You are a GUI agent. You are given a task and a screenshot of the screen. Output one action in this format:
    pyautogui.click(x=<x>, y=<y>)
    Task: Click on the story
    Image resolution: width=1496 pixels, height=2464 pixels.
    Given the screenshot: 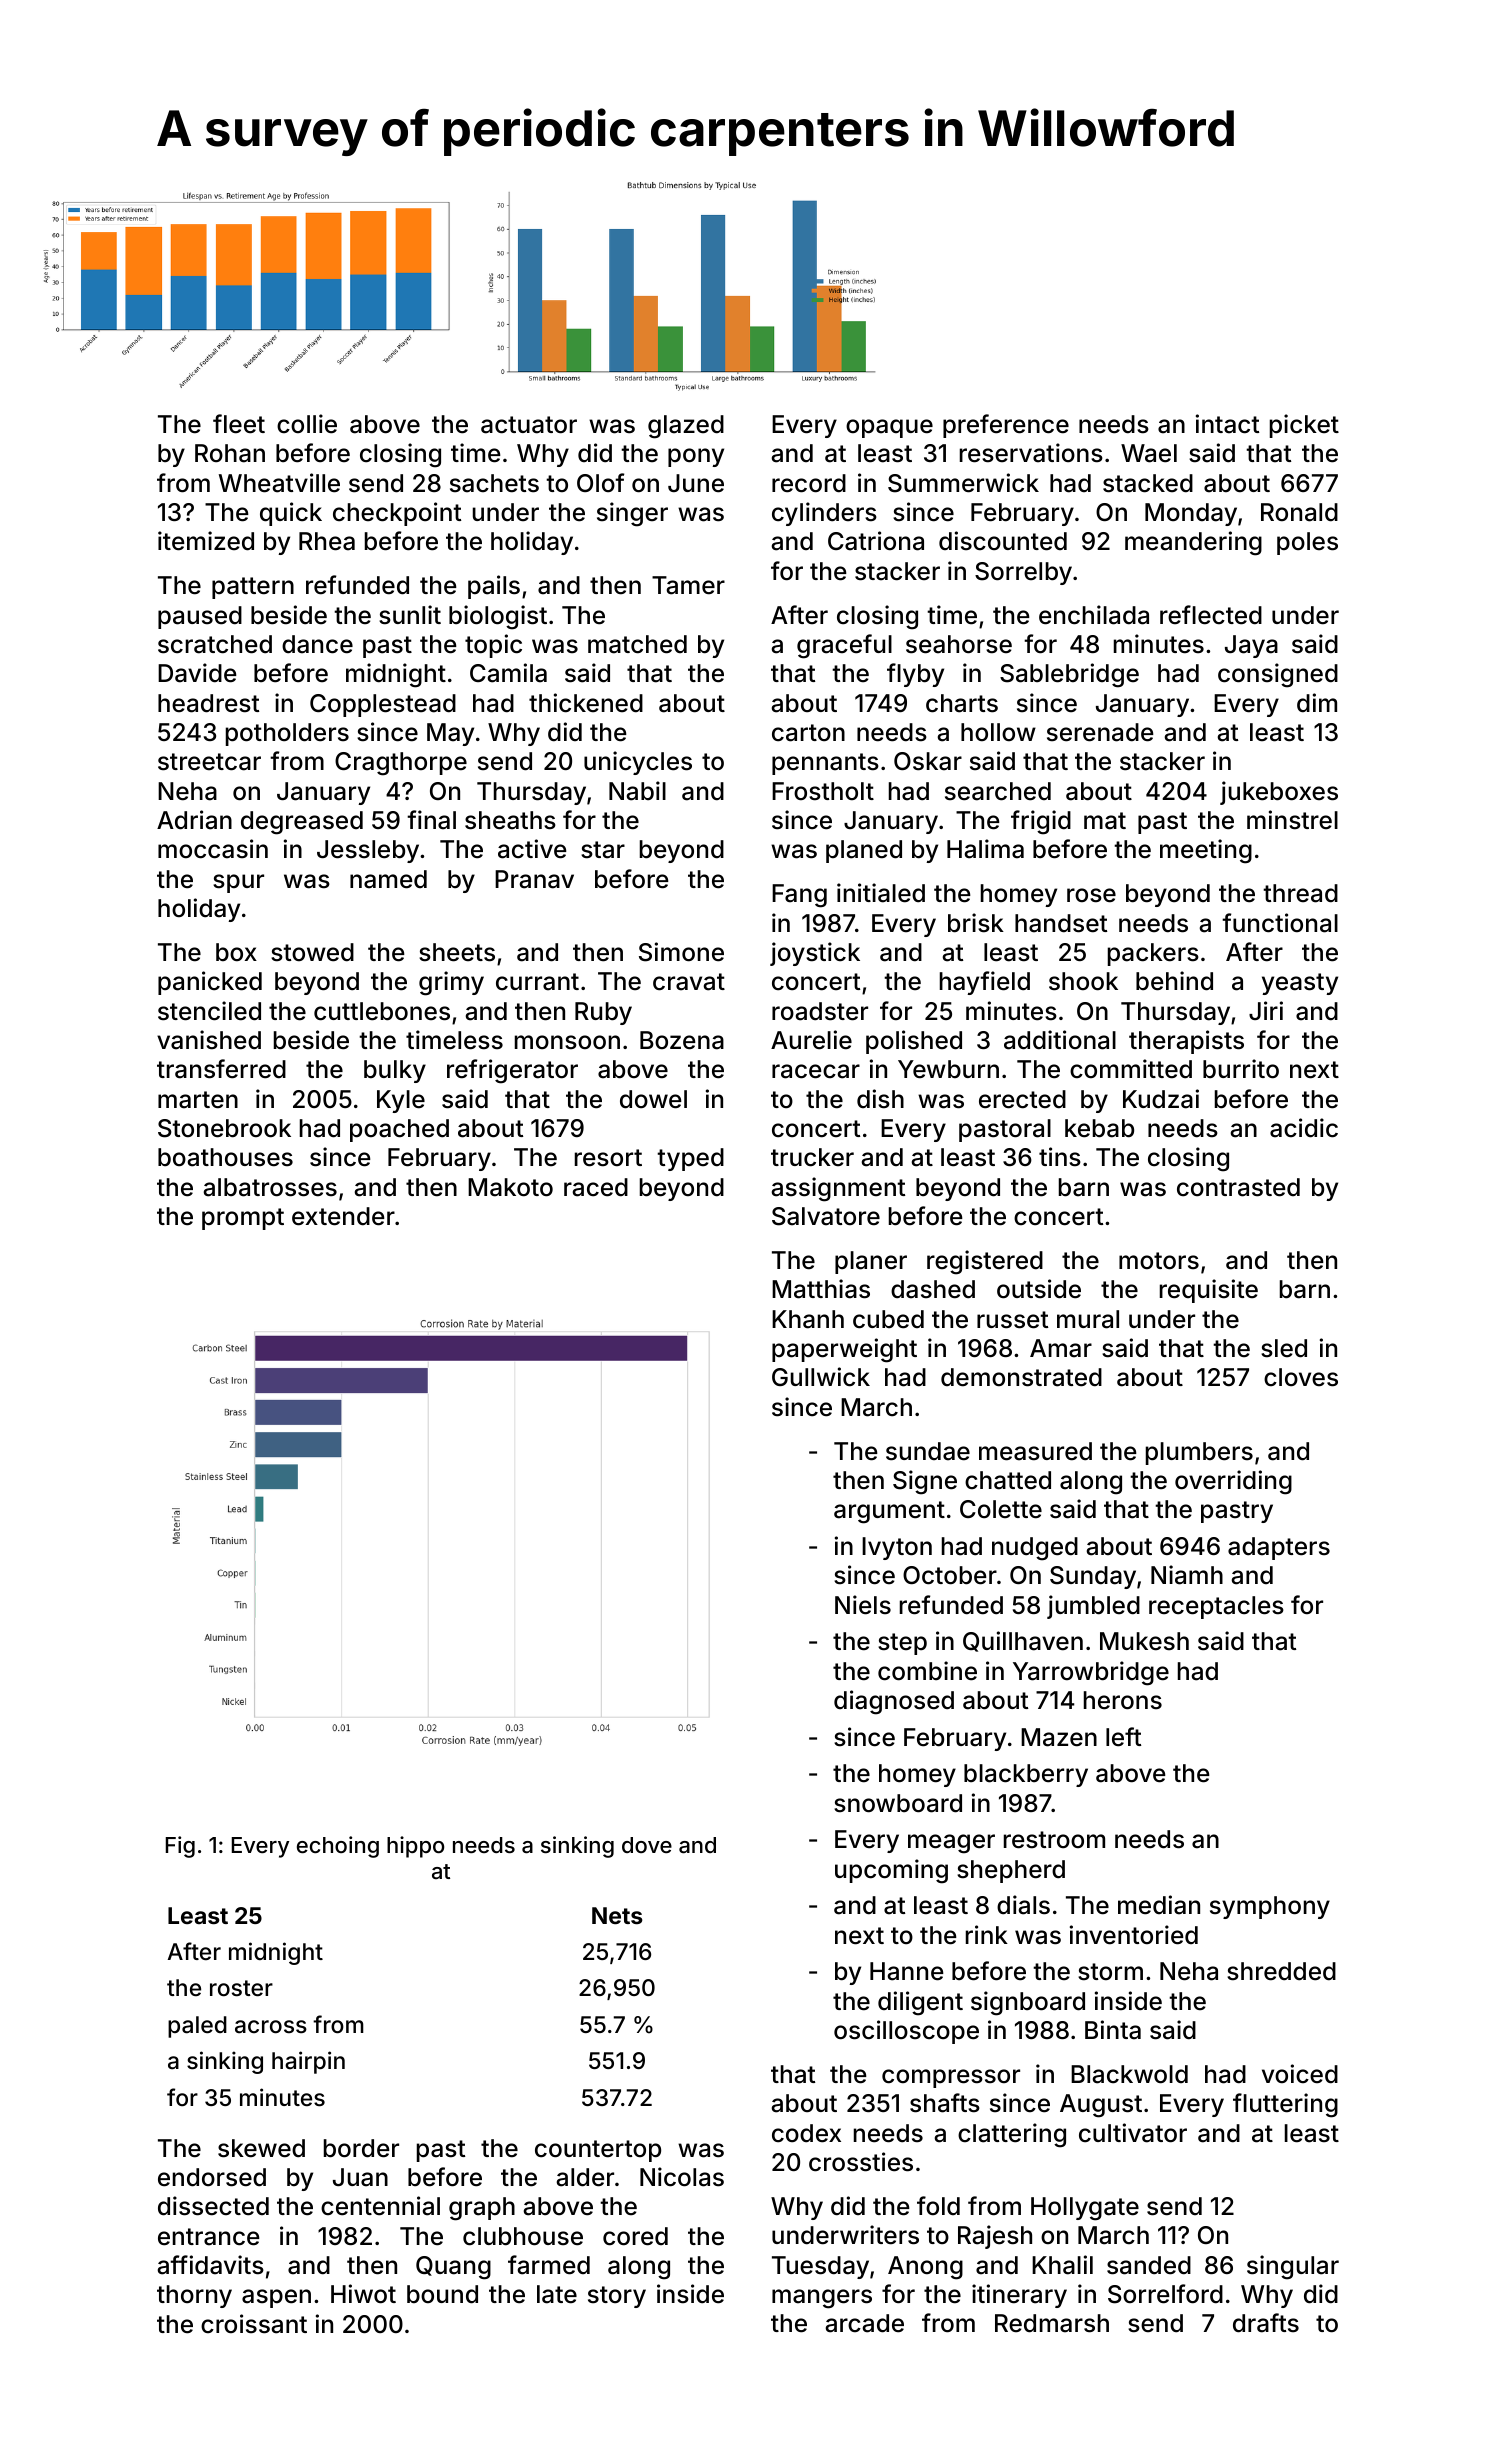 What is the action you would take?
    pyautogui.click(x=617, y=2297)
